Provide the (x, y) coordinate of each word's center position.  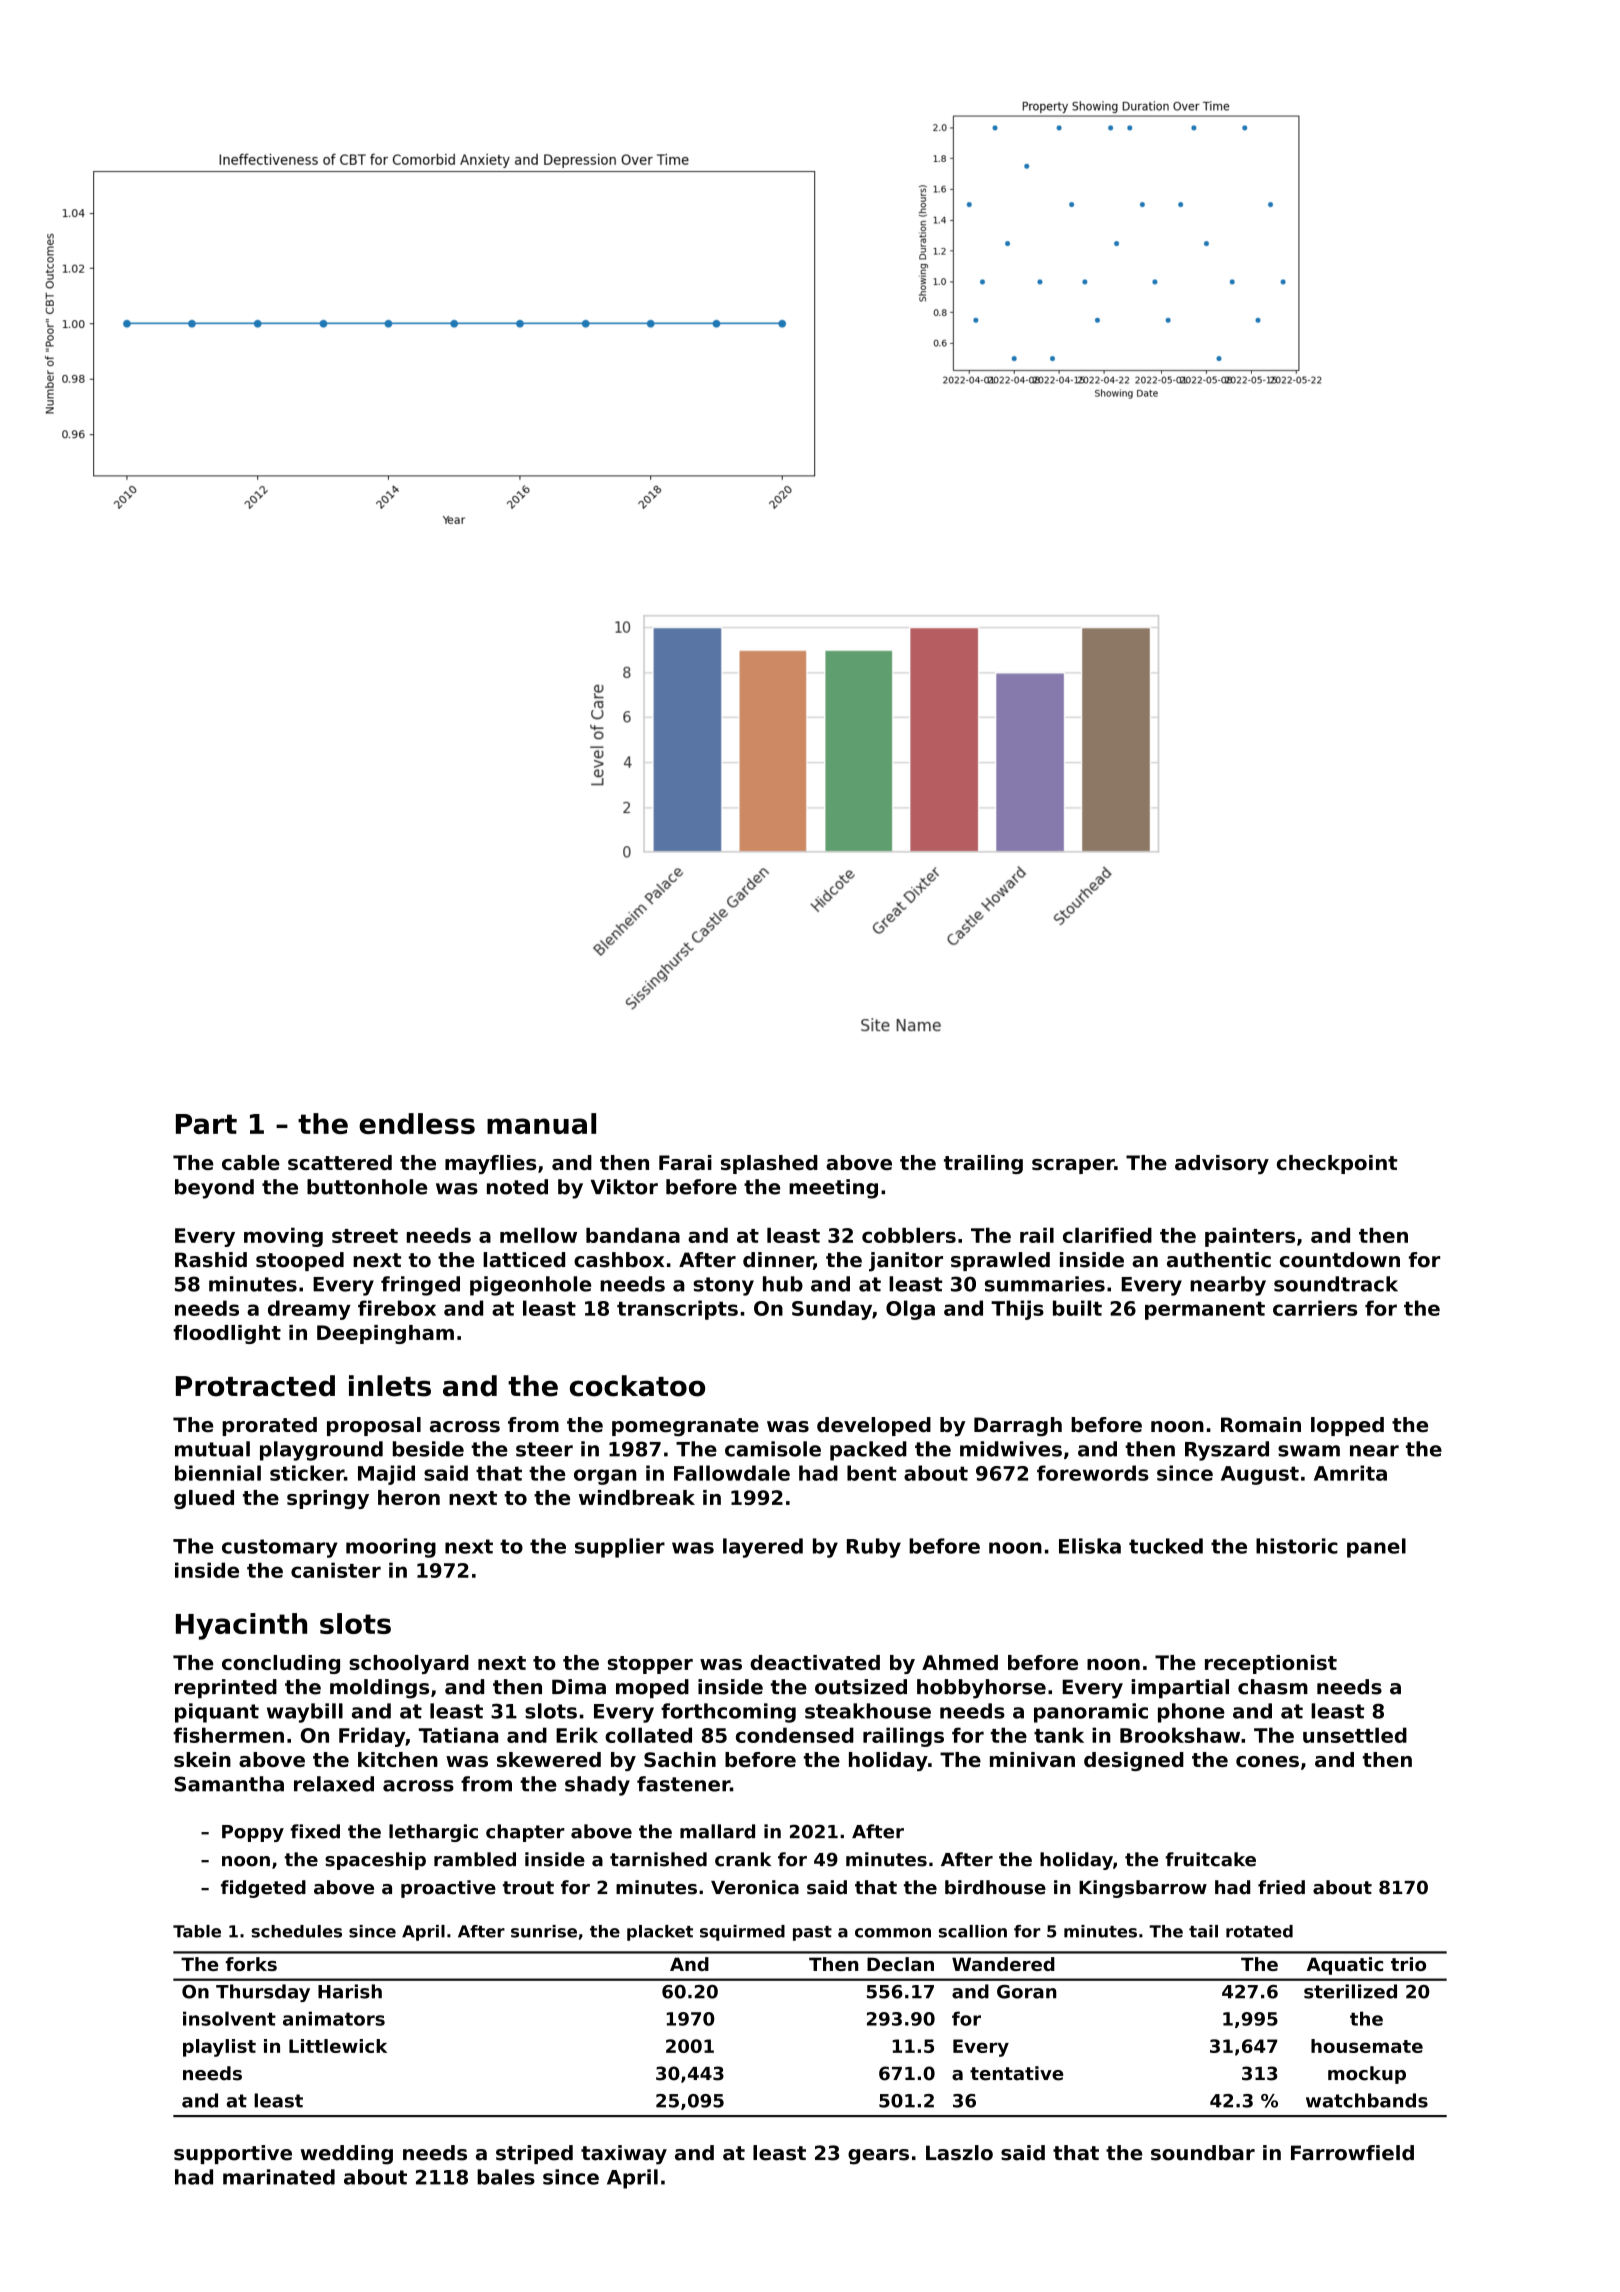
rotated (1259, 1931)
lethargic (433, 1833)
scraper (1073, 1166)
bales (506, 2177)
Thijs (1017, 1310)
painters (1250, 1237)
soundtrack (1336, 1284)
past (812, 1933)
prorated (269, 1426)
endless (417, 1123)
